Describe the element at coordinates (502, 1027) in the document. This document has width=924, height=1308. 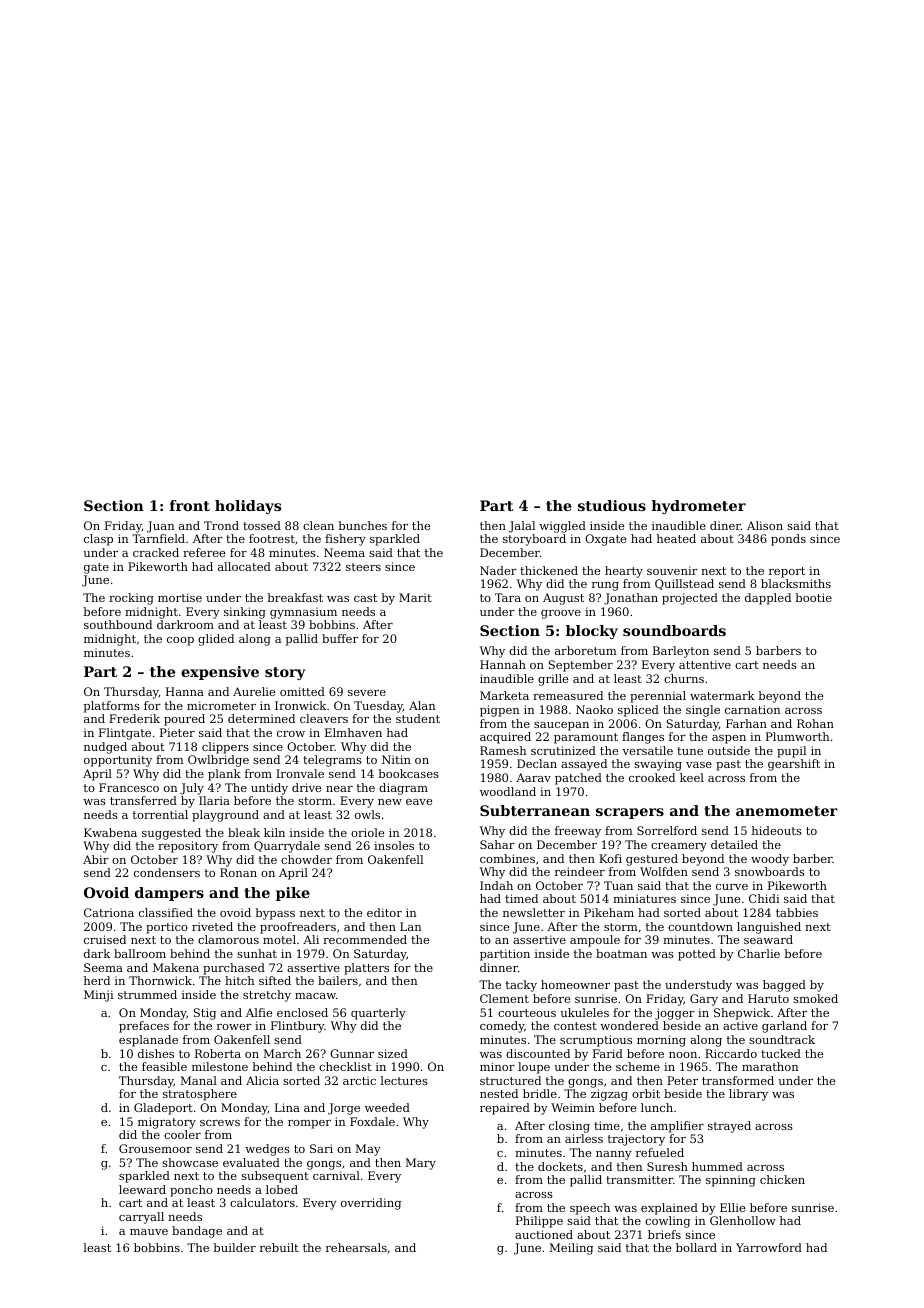
I see `comedy` at that location.
